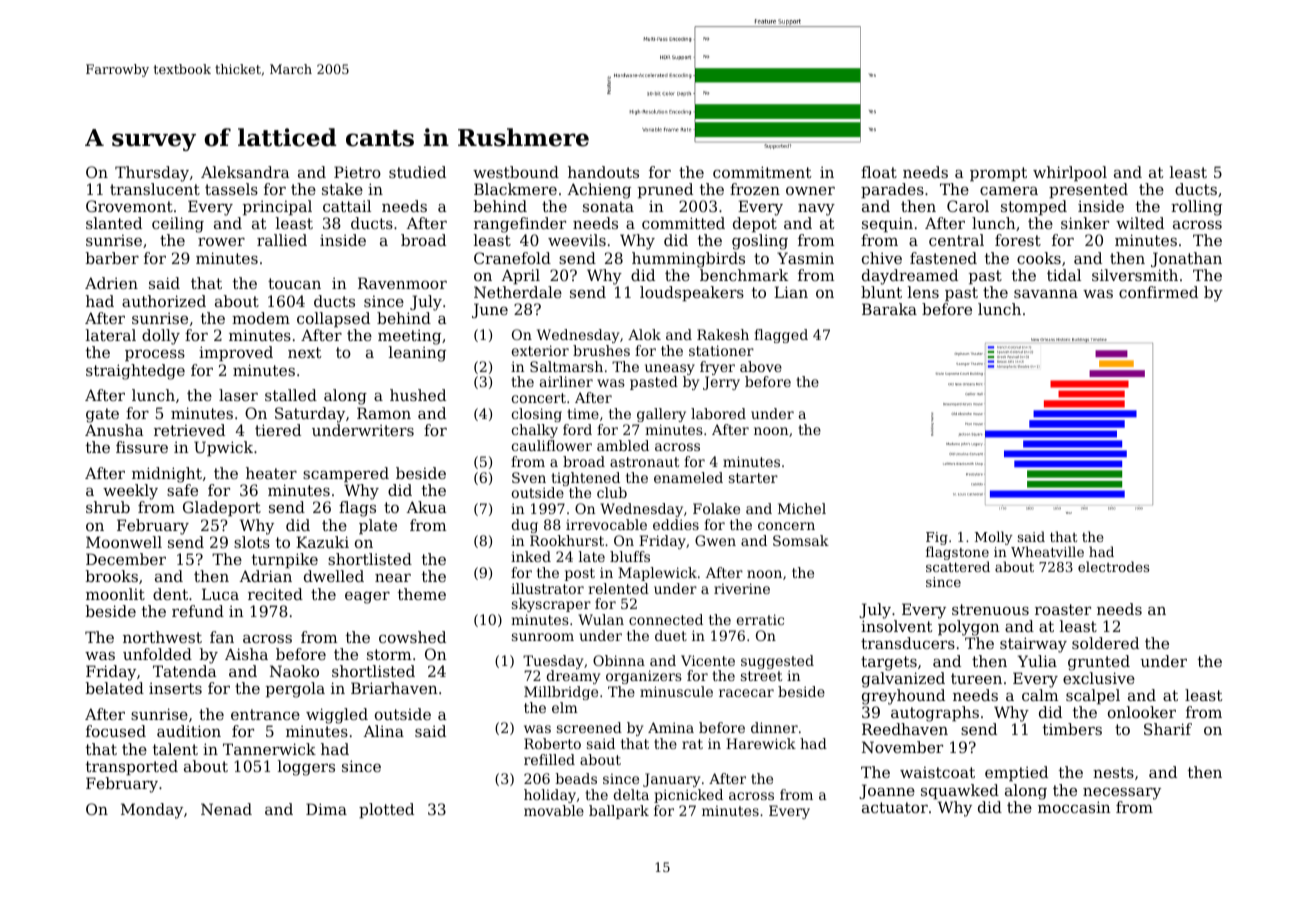 The image size is (1308, 924). Describe the element at coordinates (1158, 292) in the page. I see `confirmed` at that location.
